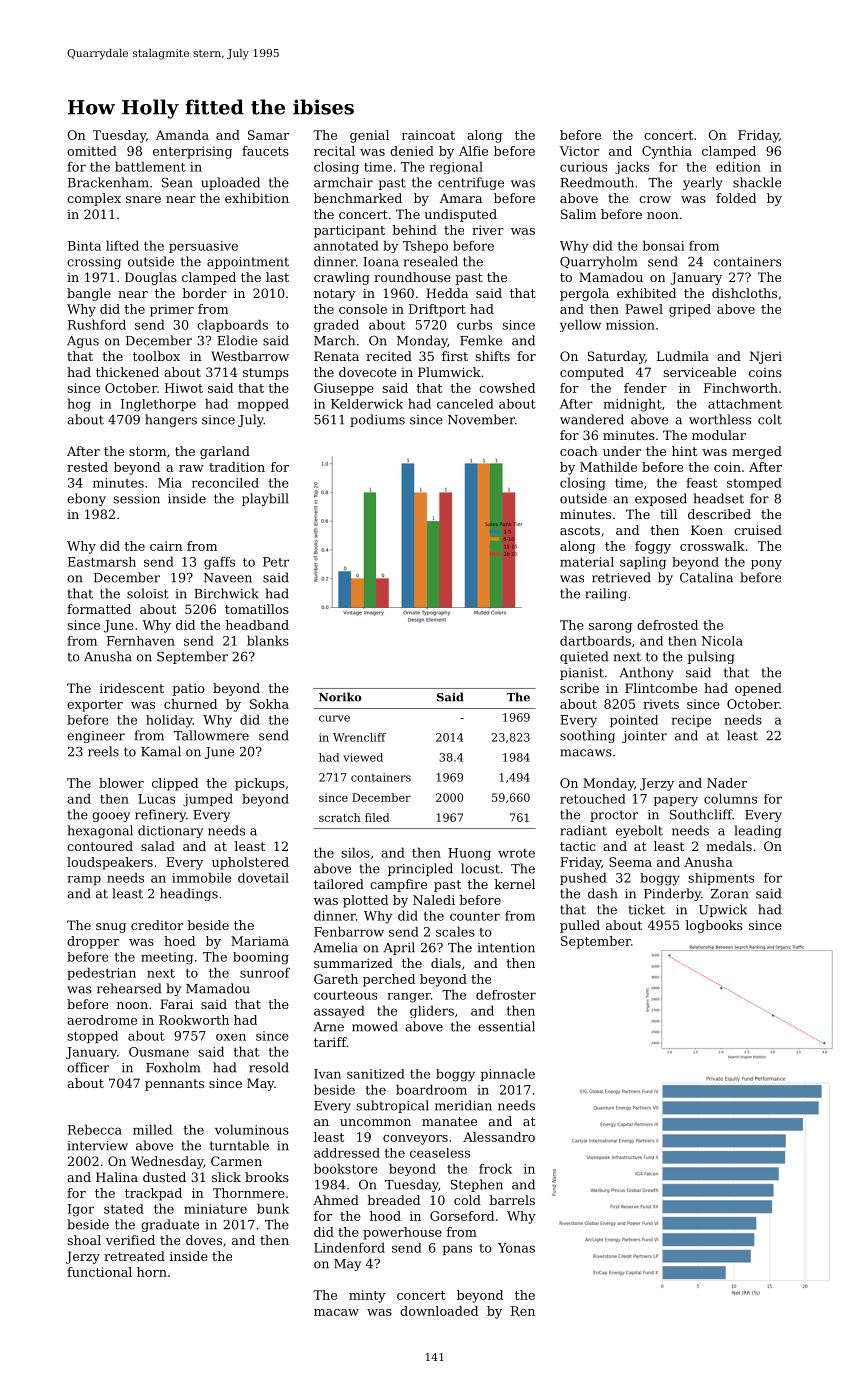 The height and width of the screenshot is (1400, 849). I want to click on downloaded, so click(439, 1311).
